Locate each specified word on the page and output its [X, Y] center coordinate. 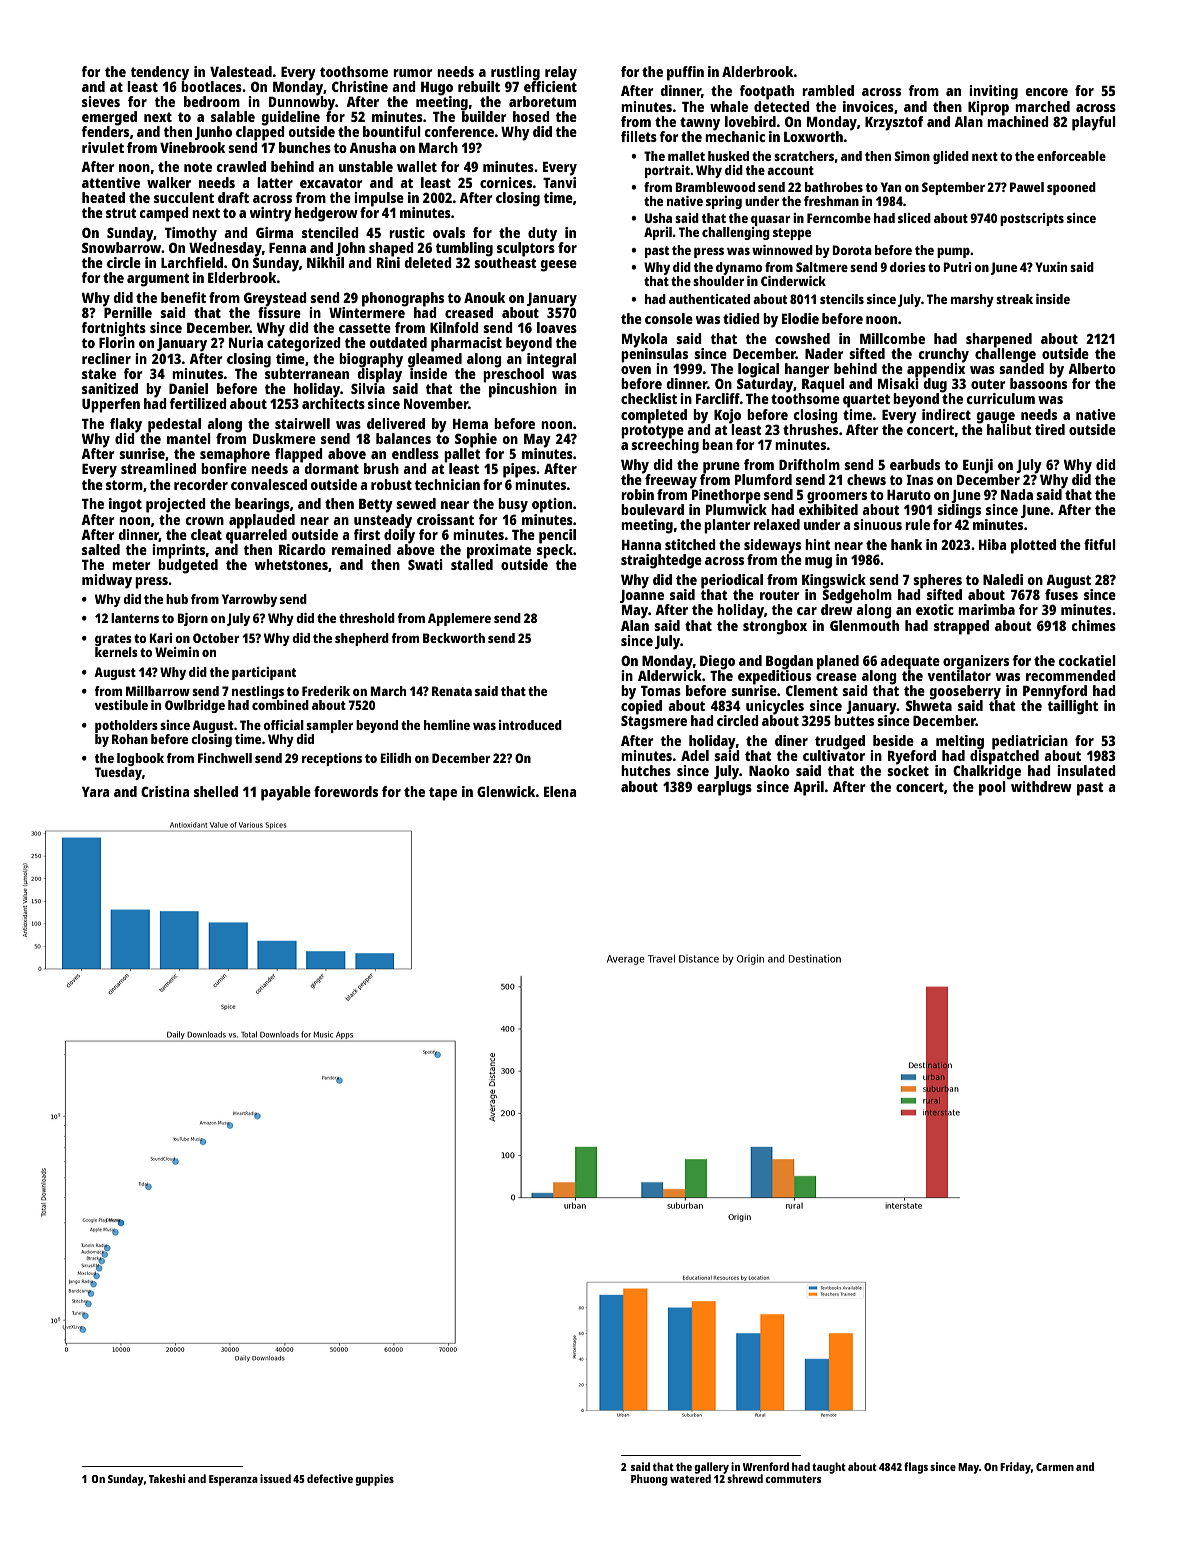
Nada [1017, 494]
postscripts [1032, 219]
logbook [140, 759]
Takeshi [167, 1478]
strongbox [775, 627]
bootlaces [211, 86]
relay [561, 73]
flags [916, 1468]
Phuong [649, 1480]
